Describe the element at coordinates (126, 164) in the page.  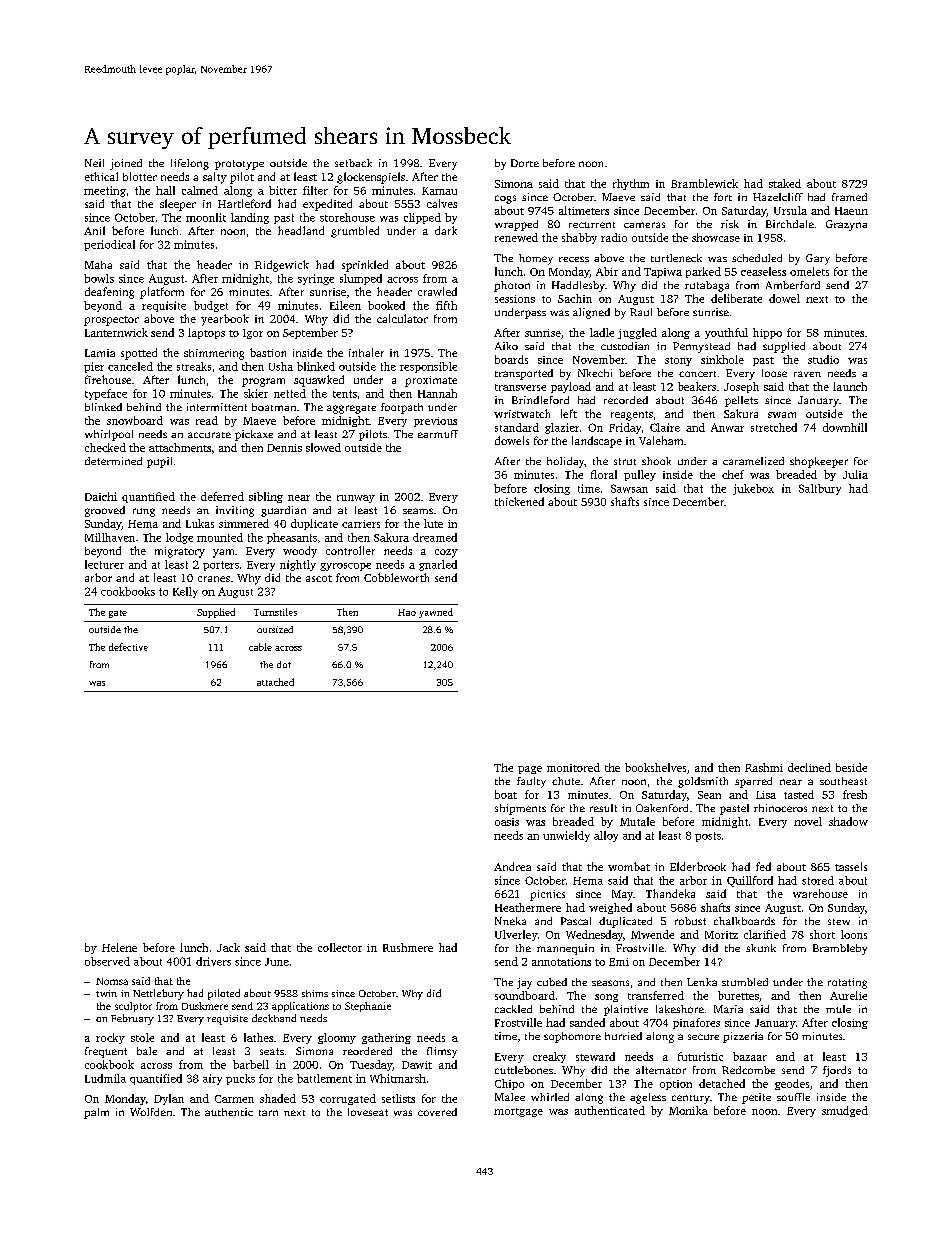
I see `joined` at that location.
